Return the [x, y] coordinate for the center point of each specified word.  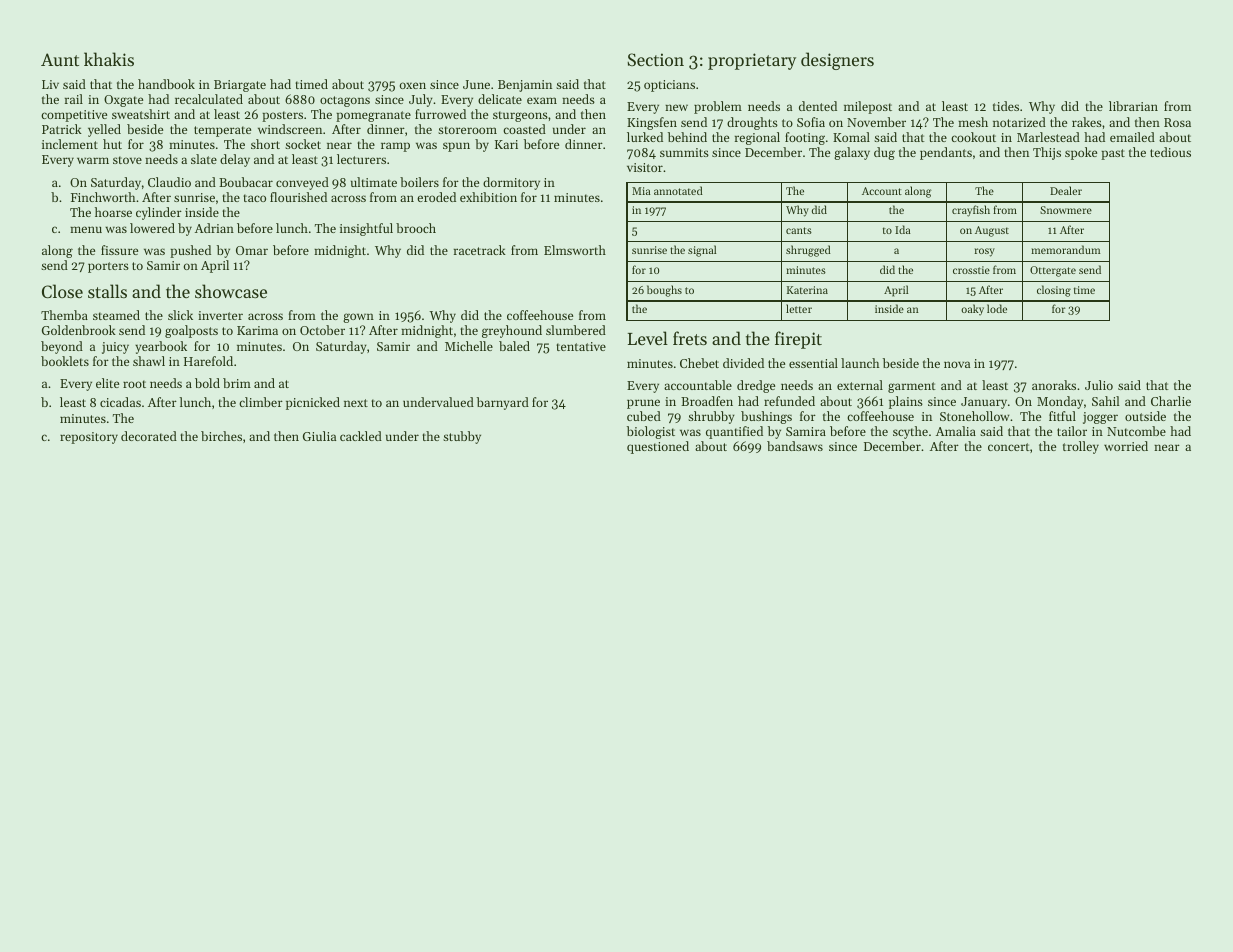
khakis [109, 59]
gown [358, 318]
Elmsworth [575, 250]
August [992, 231]
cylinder [159, 213]
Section [655, 59]
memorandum [1066, 249]
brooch [416, 228]
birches [221, 436]
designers [837, 61]
